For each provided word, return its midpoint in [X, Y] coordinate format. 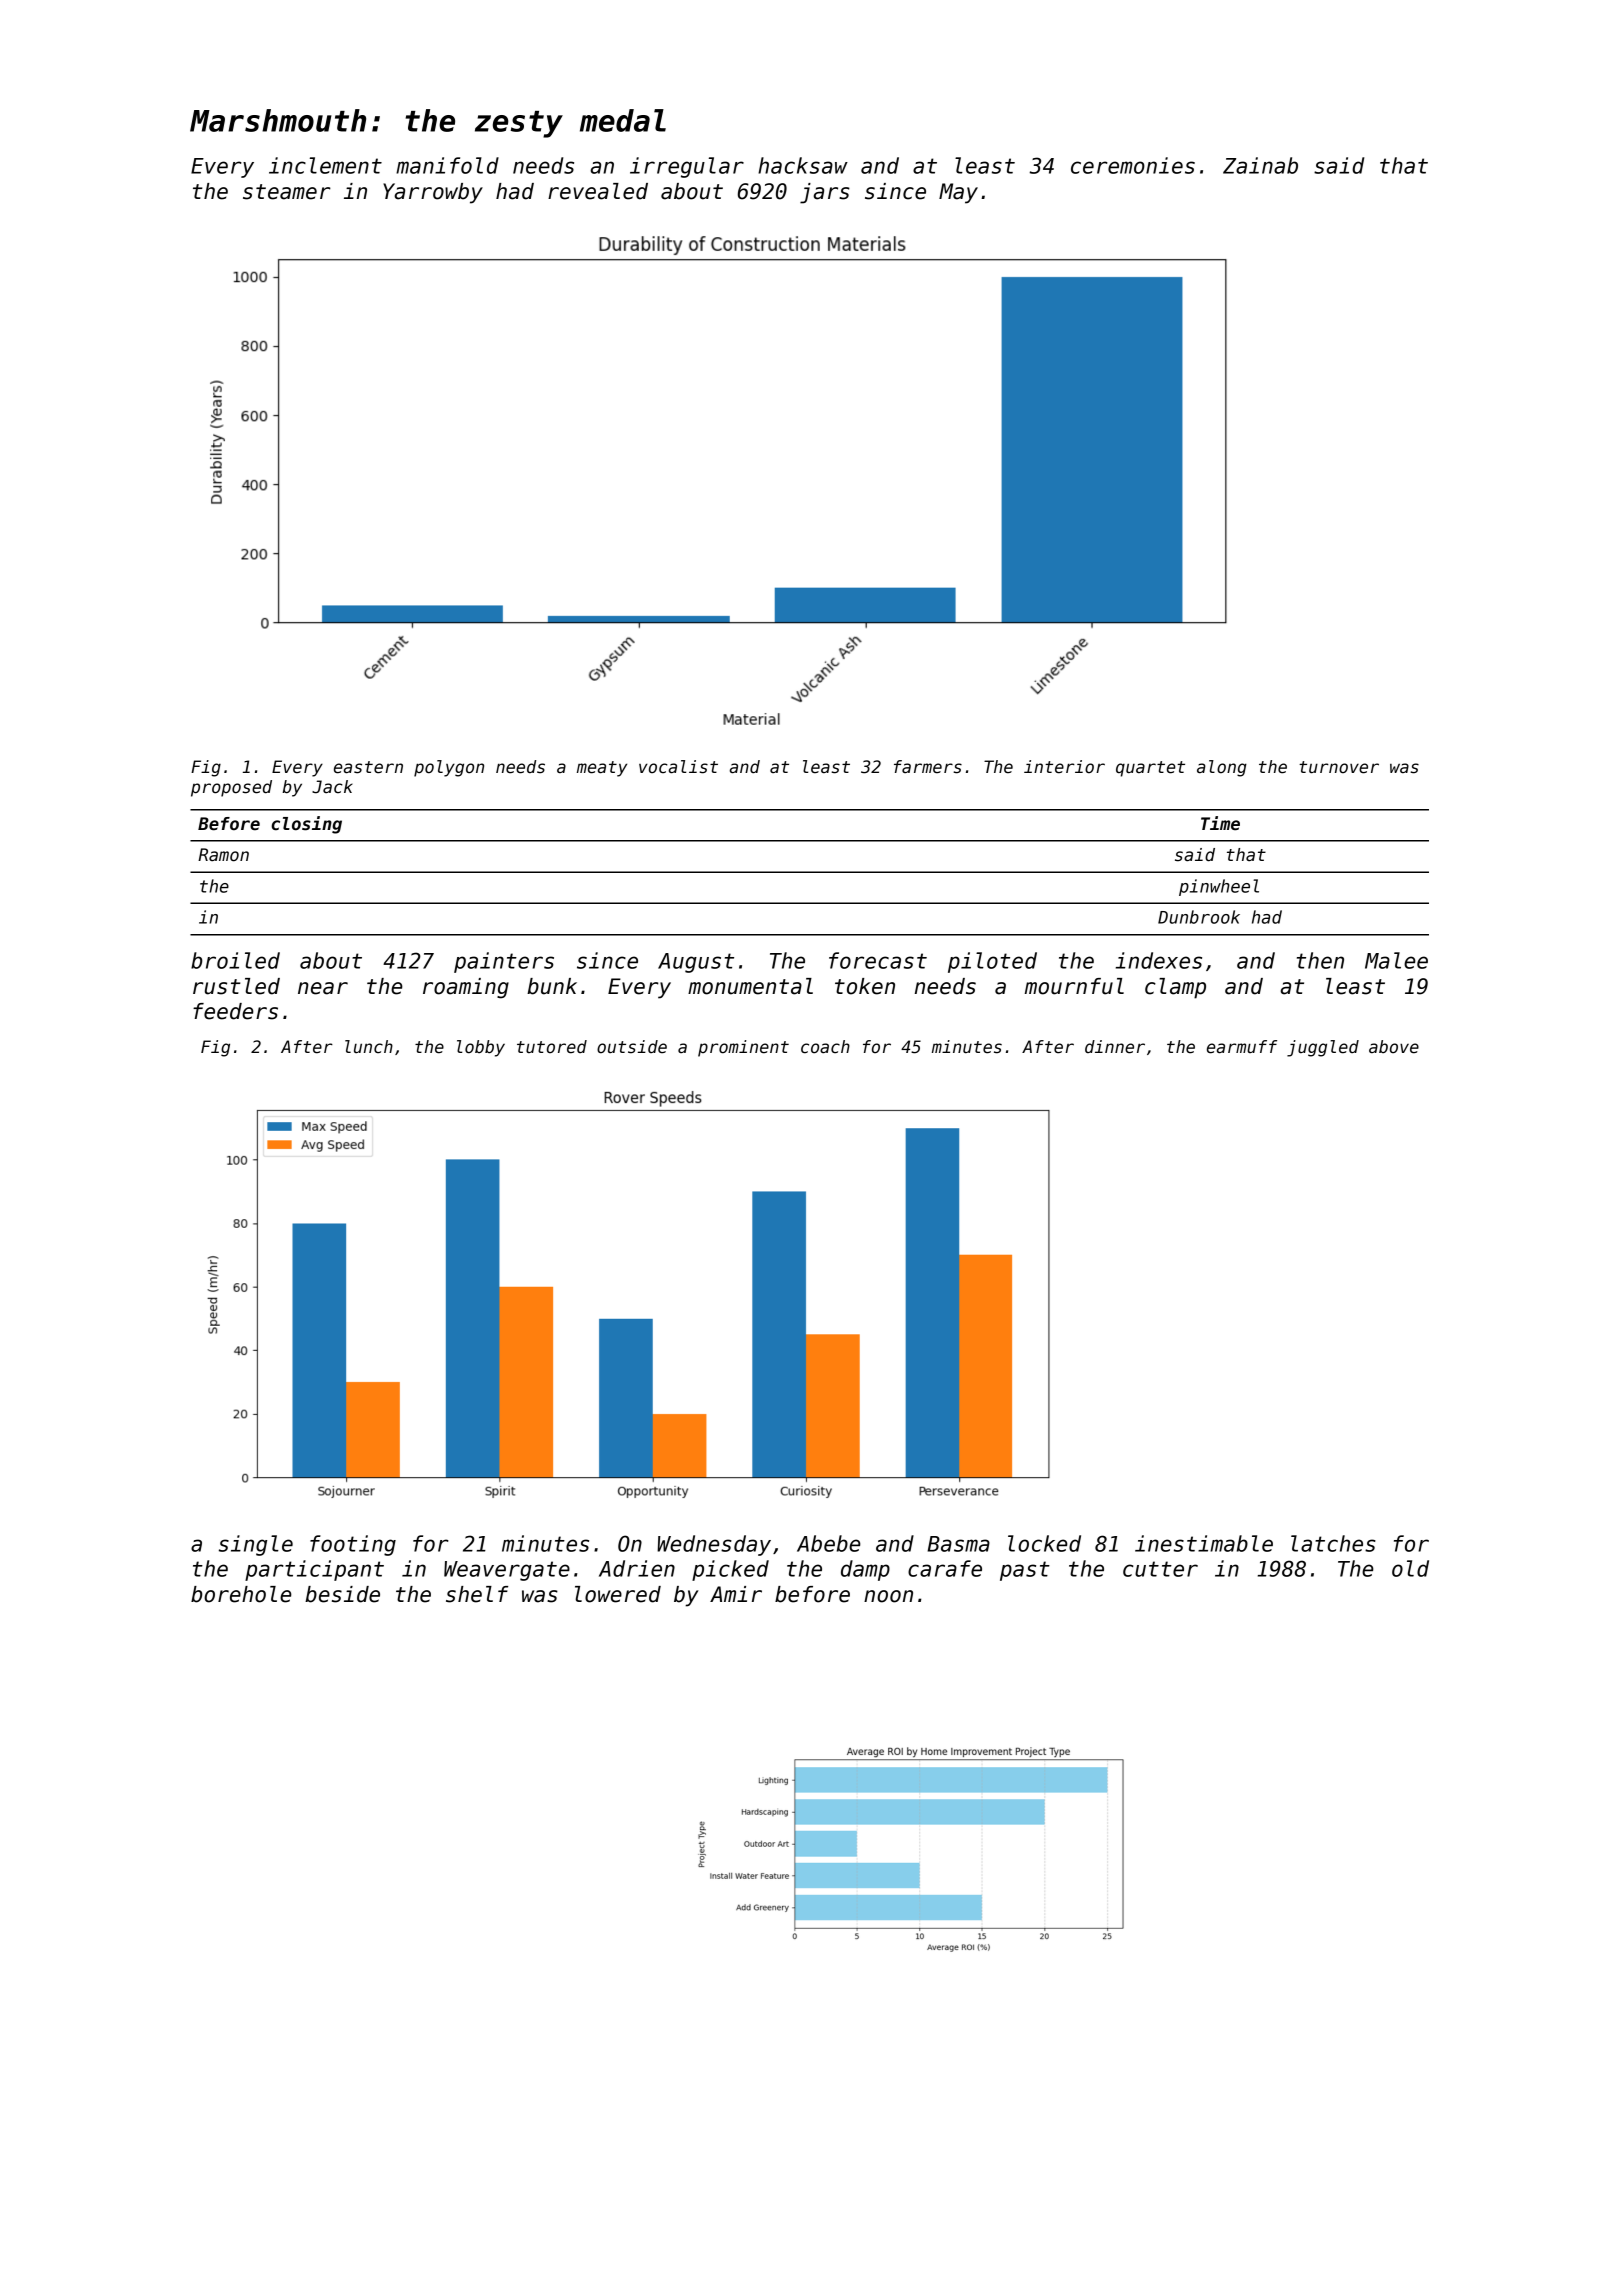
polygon [449, 768]
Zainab [1260, 165]
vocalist [678, 767]
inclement [325, 165]
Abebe [829, 1543]
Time [1220, 823]
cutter [1160, 1569]
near [323, 988]
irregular [687, 167]
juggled [1323, 1048]
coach [825, 1047]
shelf [477, 1594]
